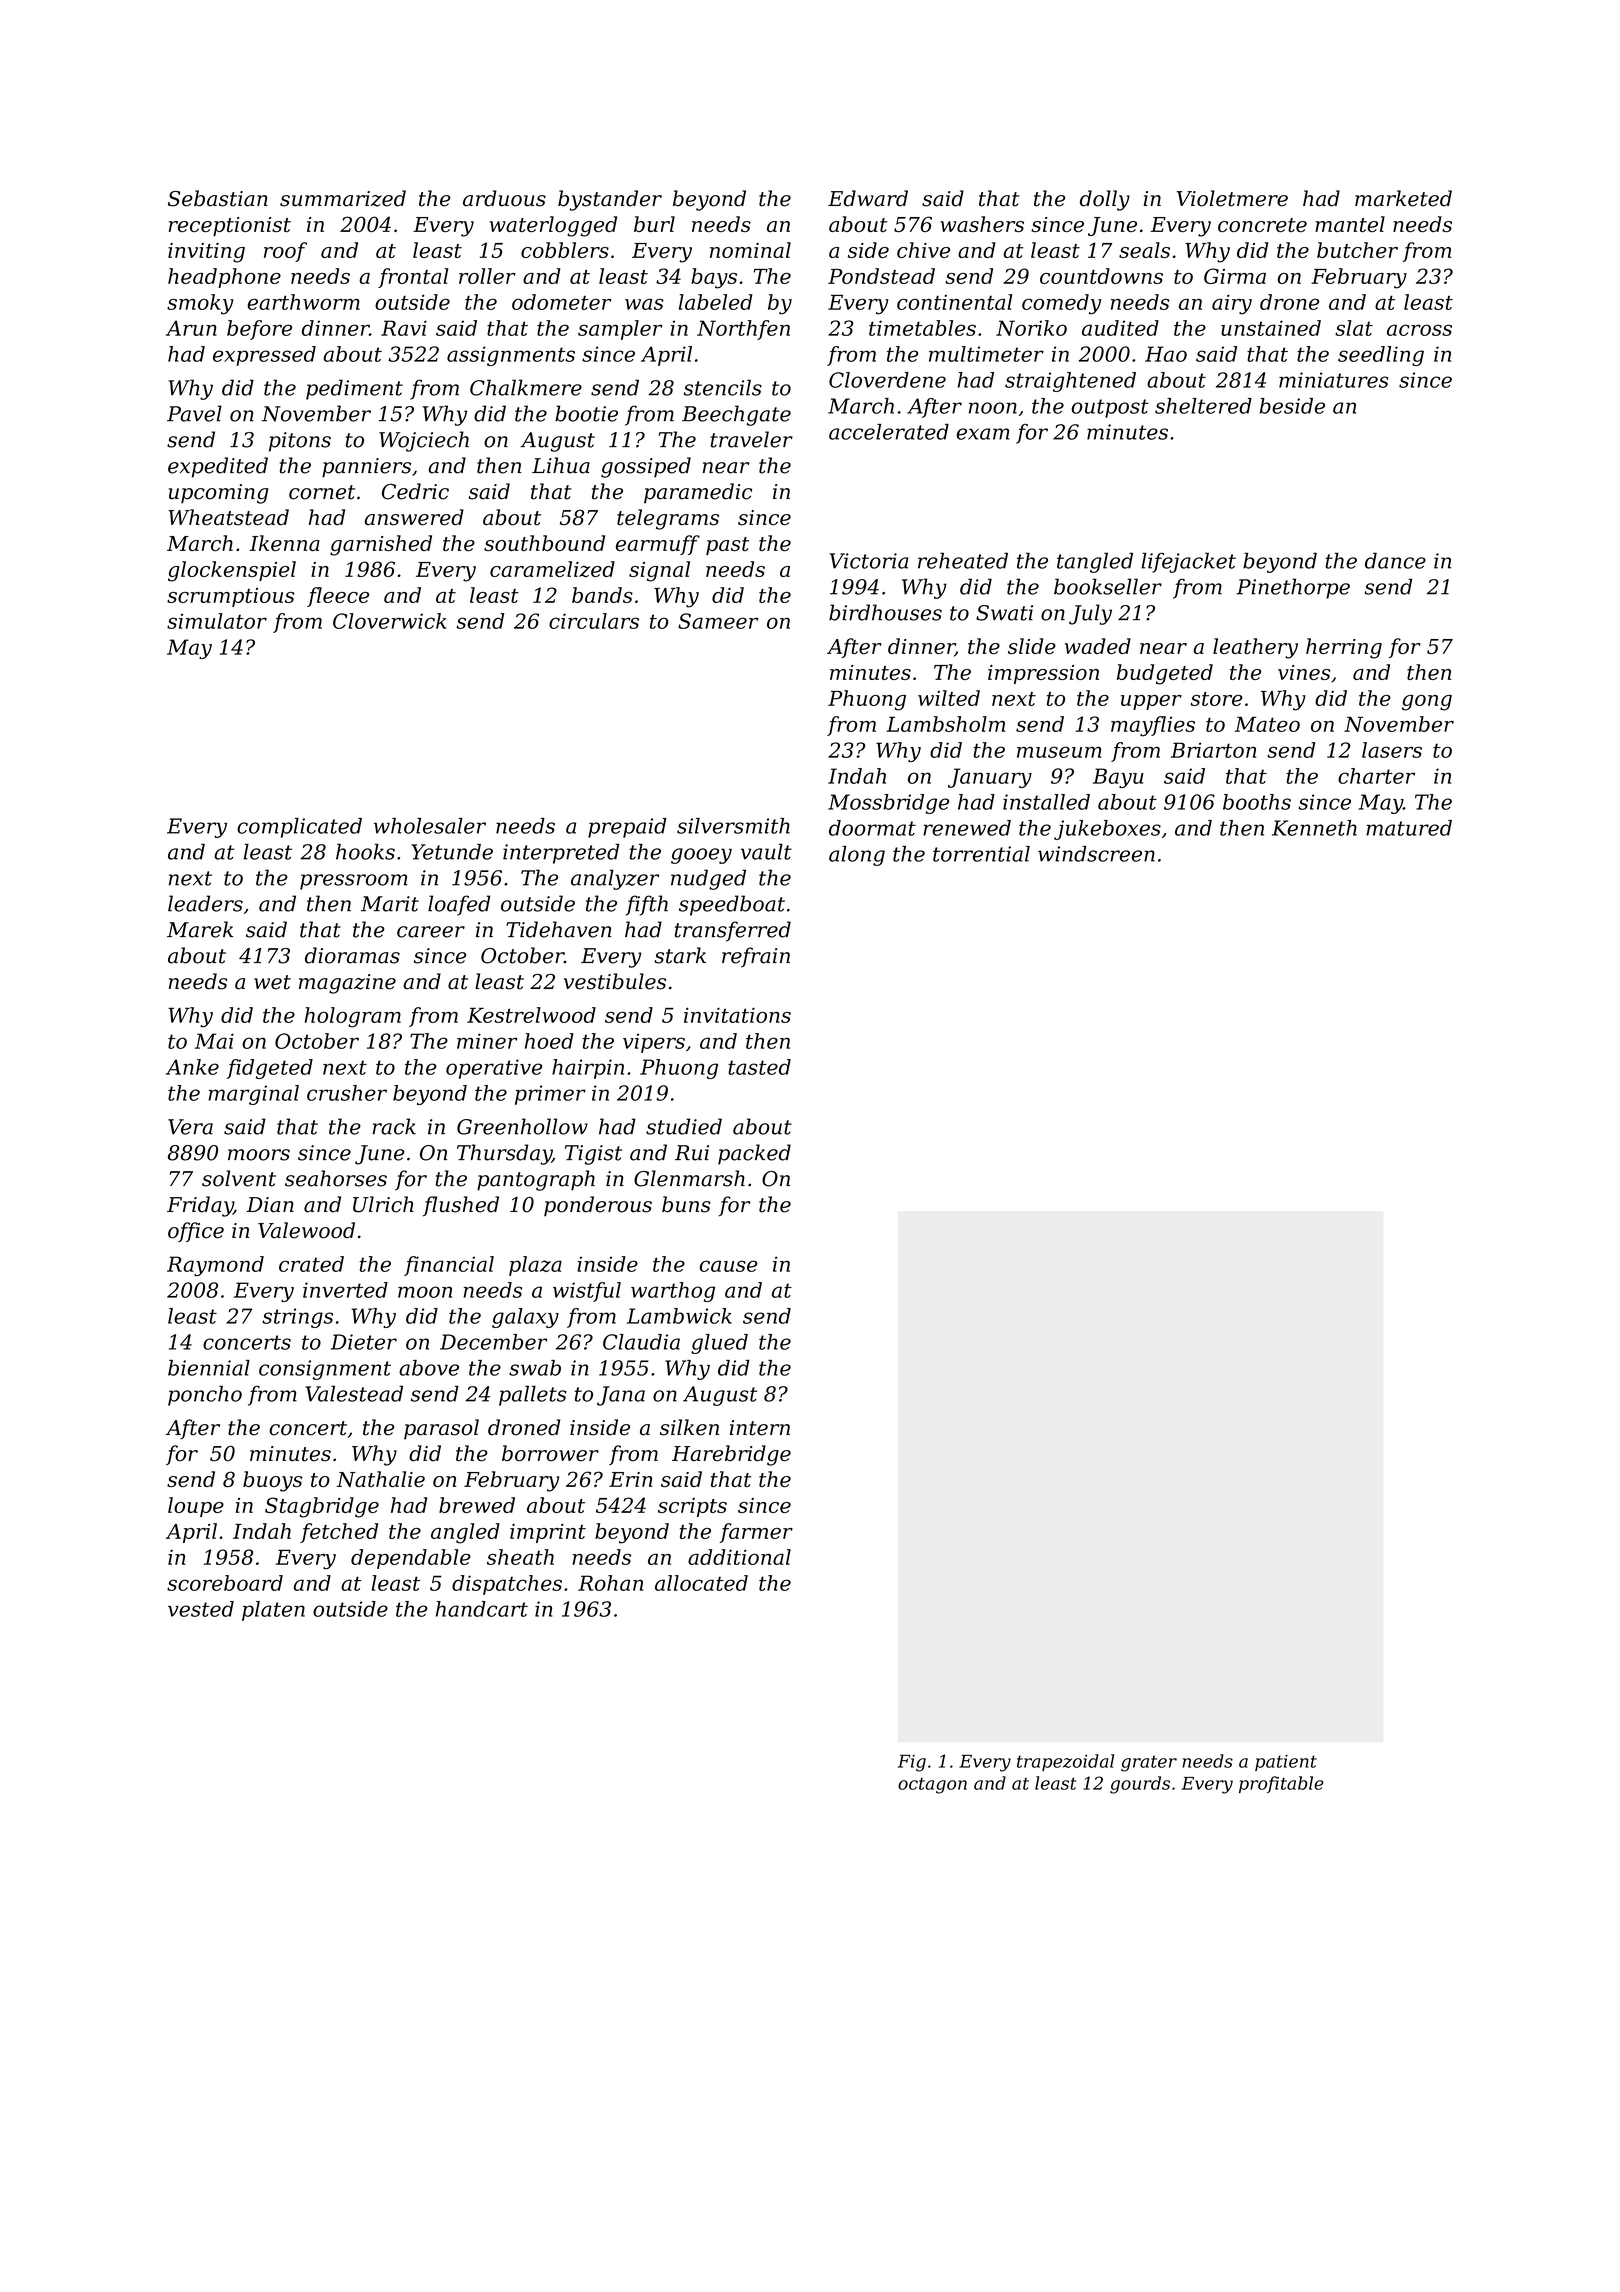 The height and width of the screenshot is (2292, 1620). I want to click on earthworm, so click(303, 302).
